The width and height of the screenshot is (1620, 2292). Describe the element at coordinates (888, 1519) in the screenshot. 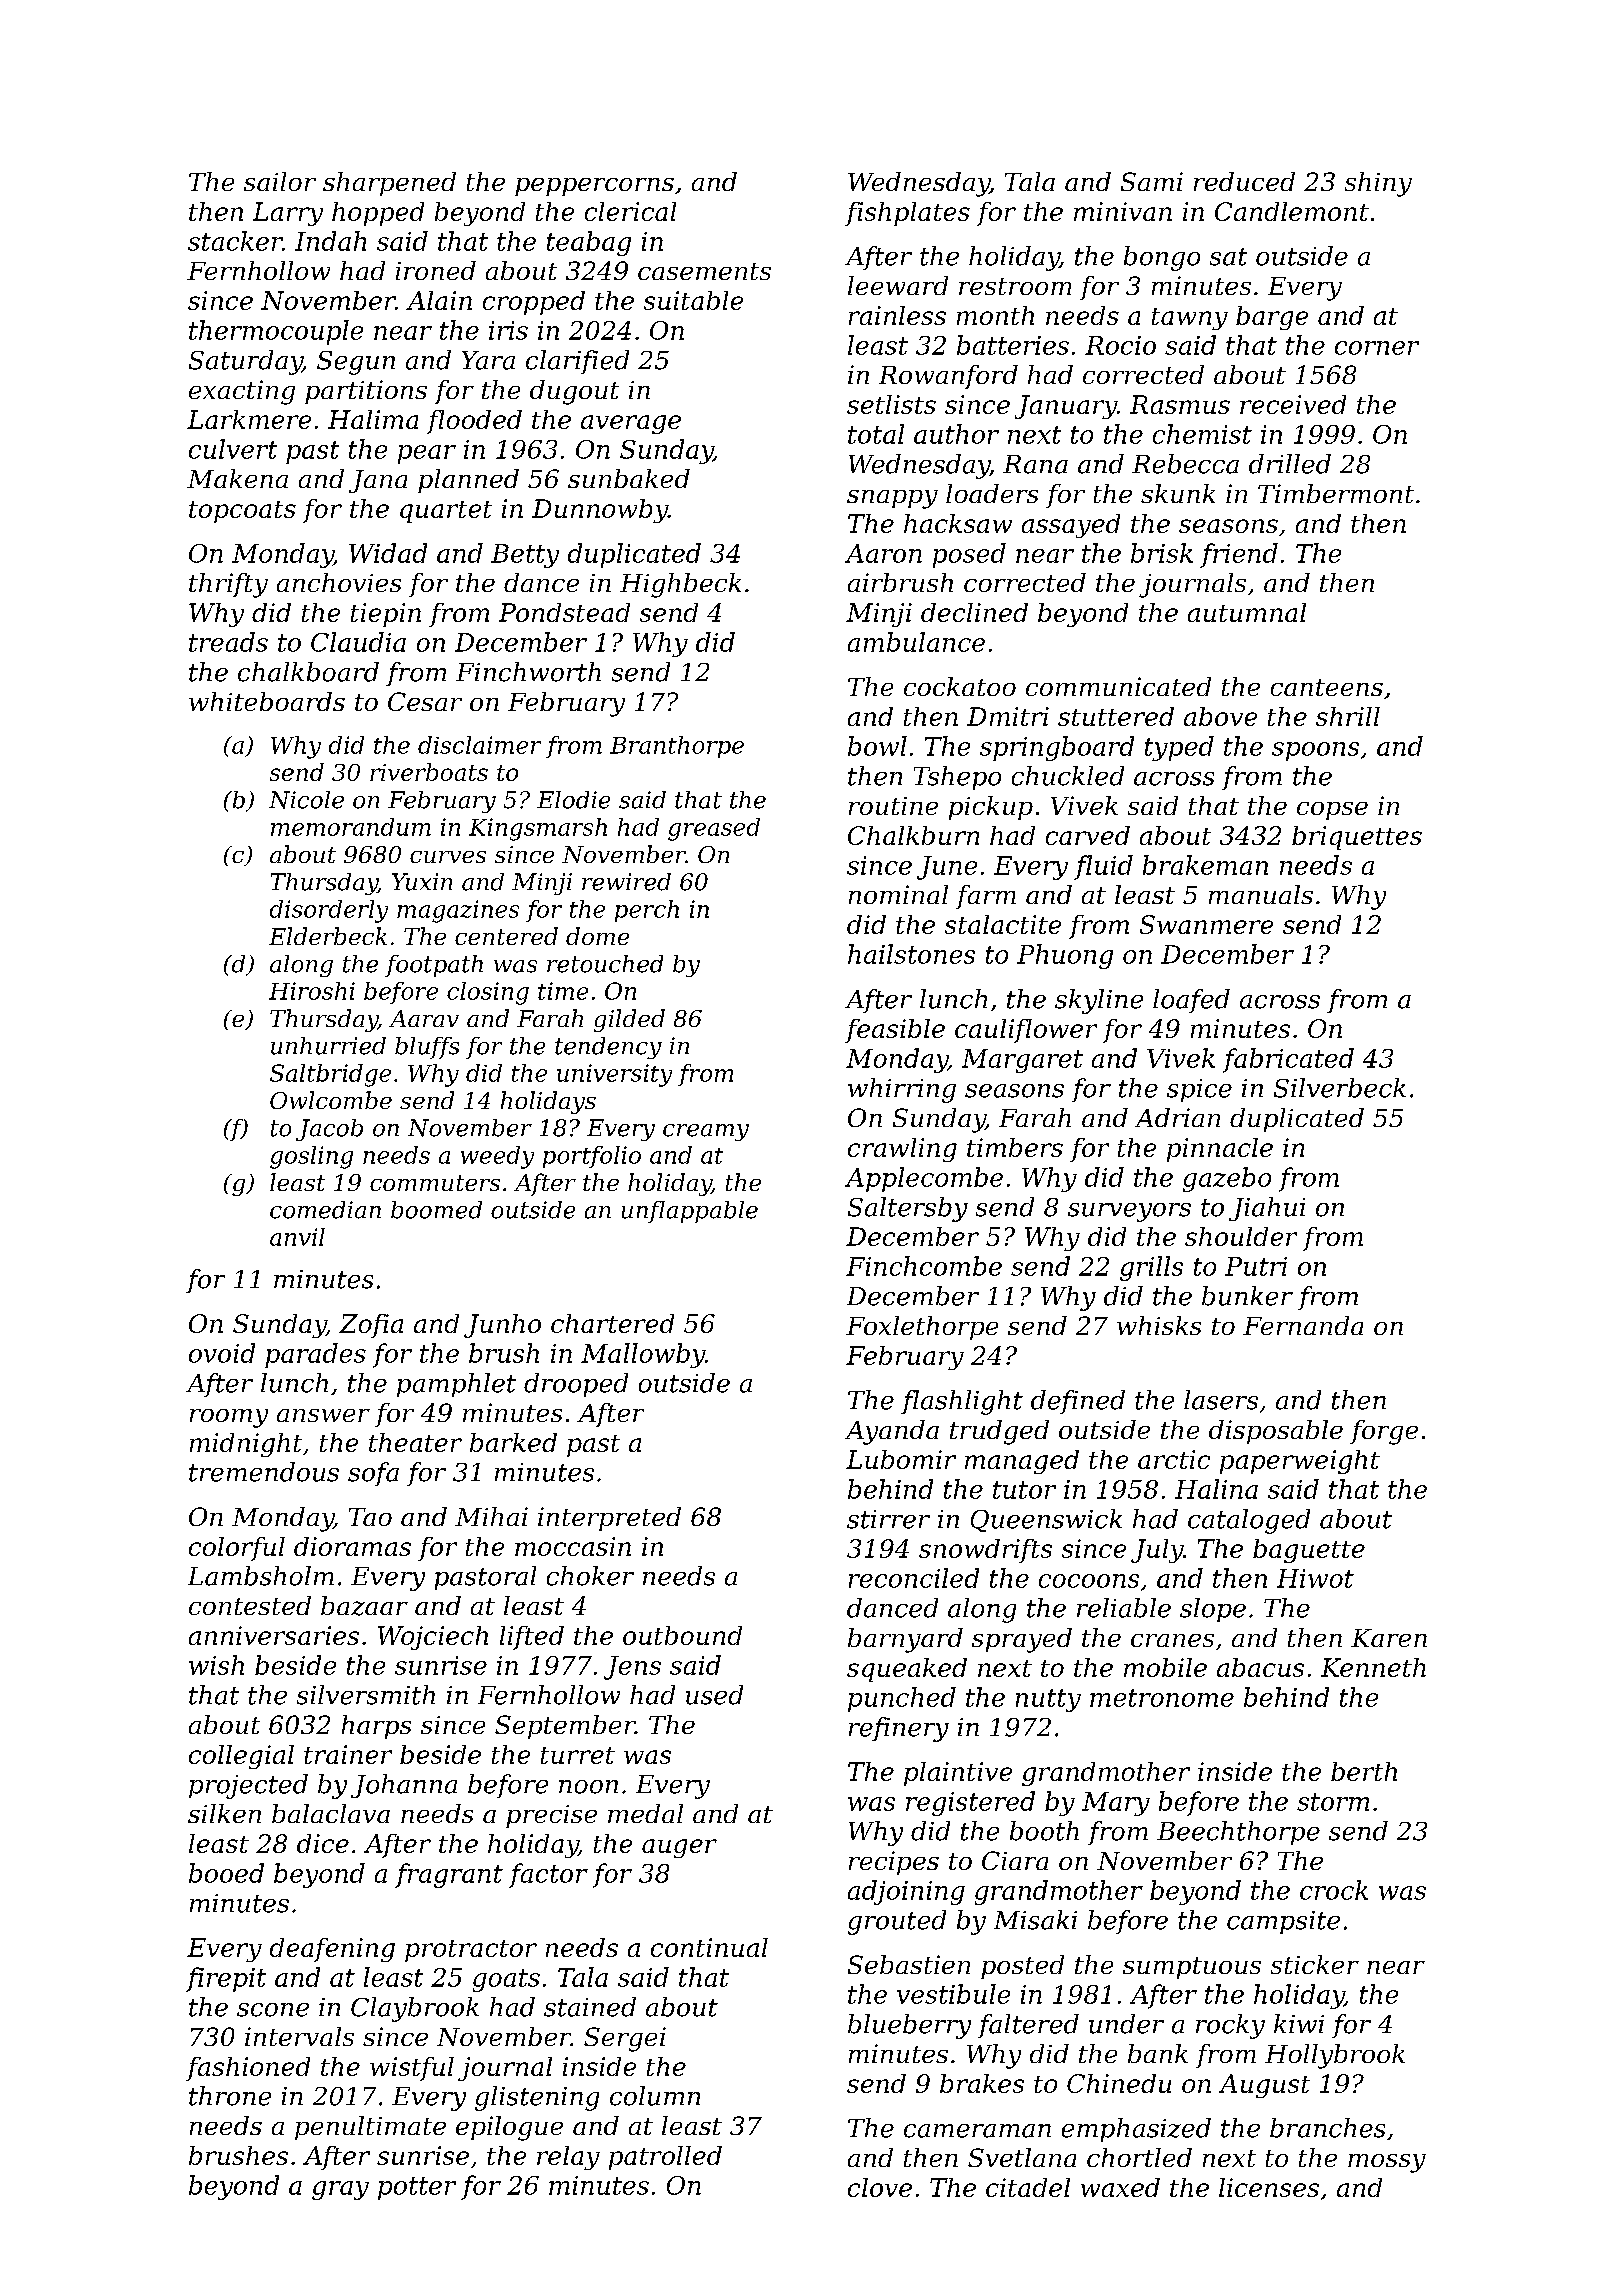

I see `stirrer` at that location.
